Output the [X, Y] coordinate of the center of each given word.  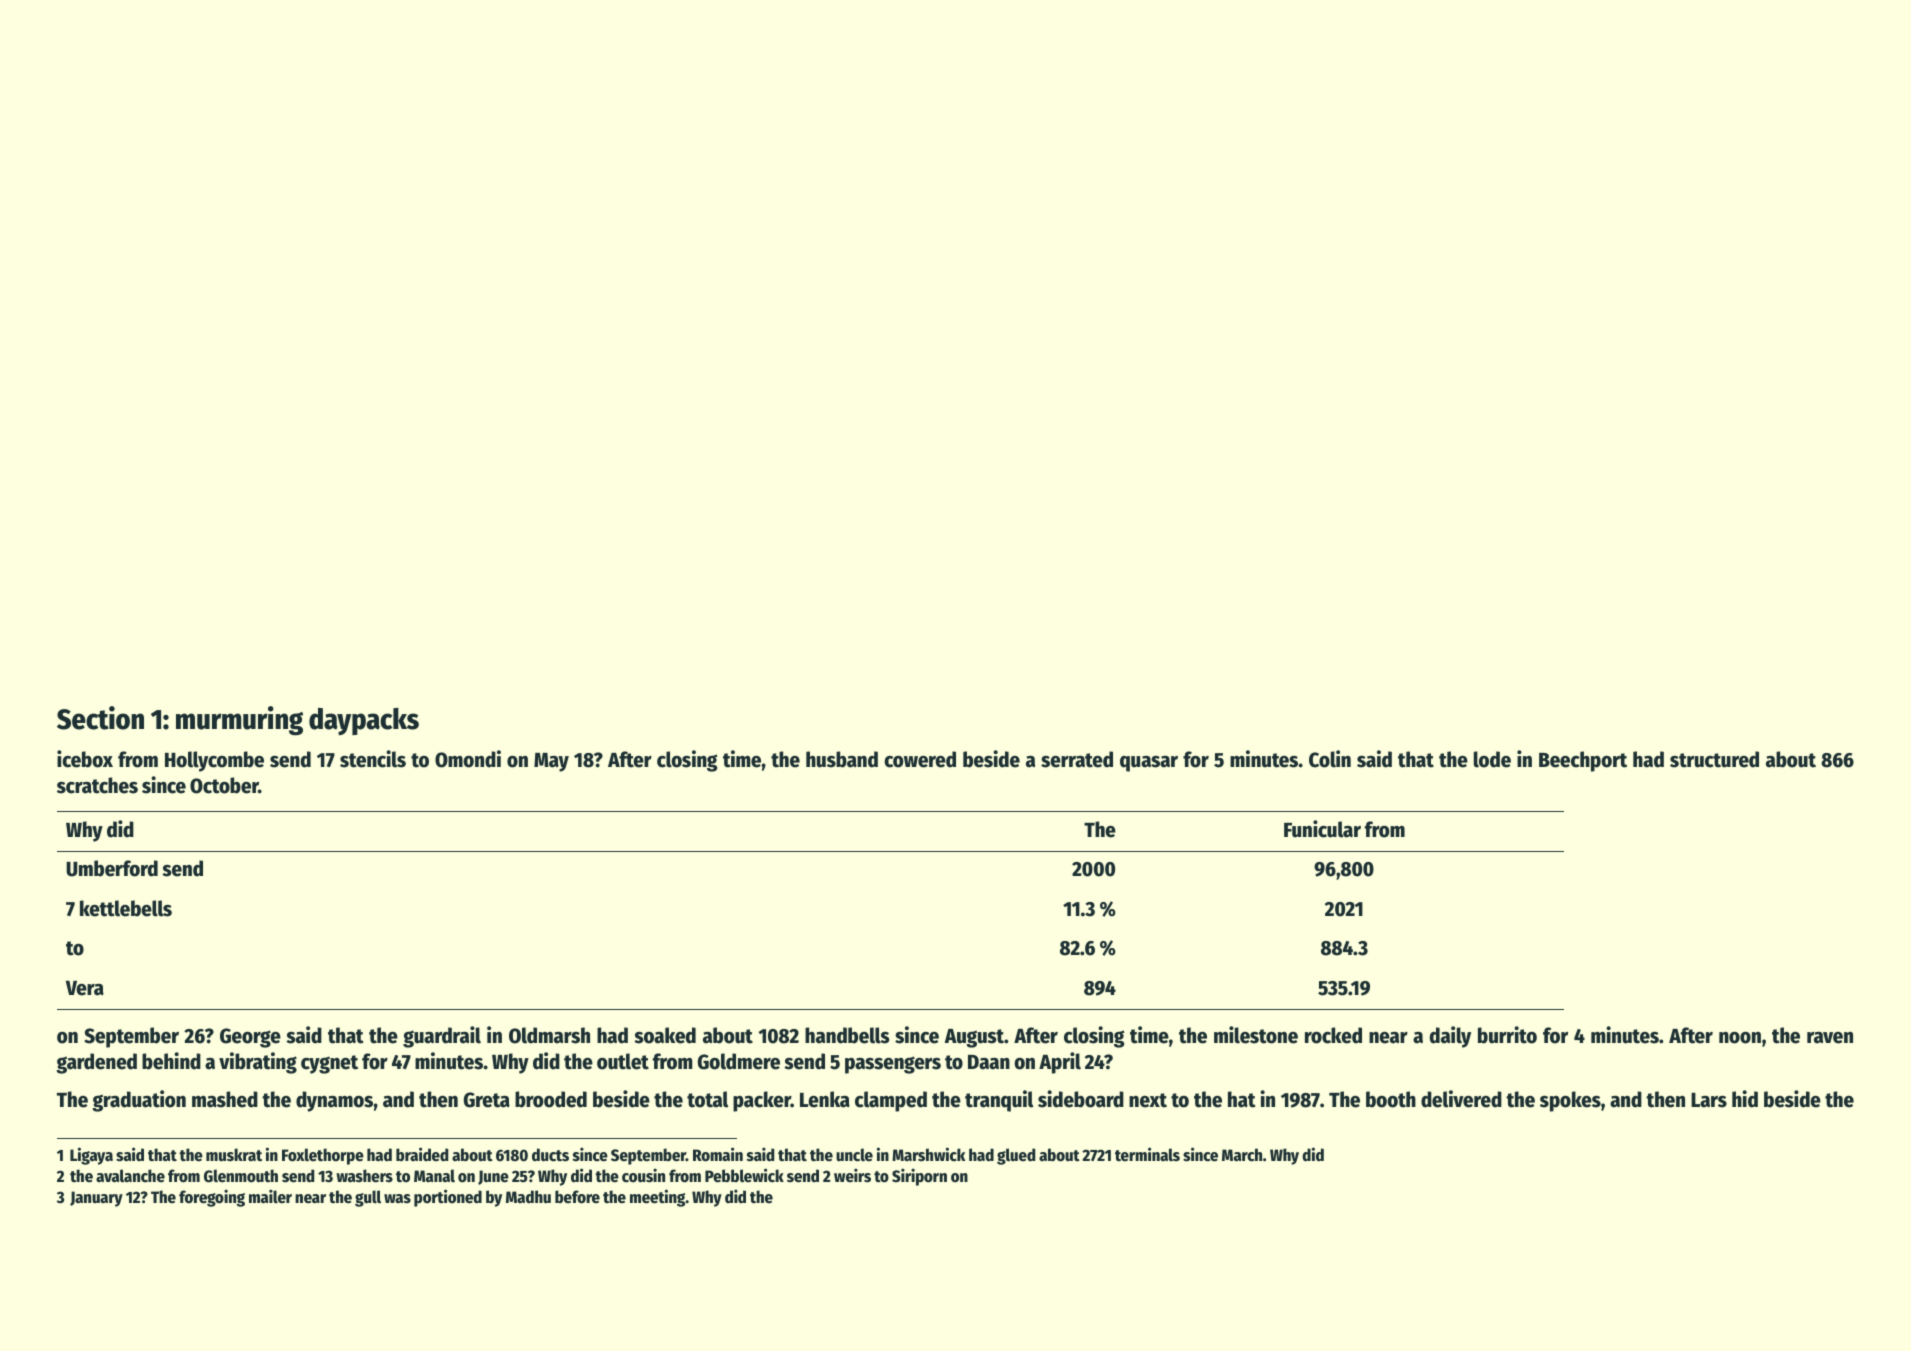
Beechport [1583, 761]
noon [1740, 1038]
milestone [1256, 1035]
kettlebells [126, 908]
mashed [225, 1099]
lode [1492, 759]
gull [368, 1198]
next [1148, 1100]
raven [1830, 1038]
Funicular [1322, 829]
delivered [1461, 1099]
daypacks [364, 721]
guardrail [442, 1037]
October [224, 785]
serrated [1077, 759]
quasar [1149, 764]
